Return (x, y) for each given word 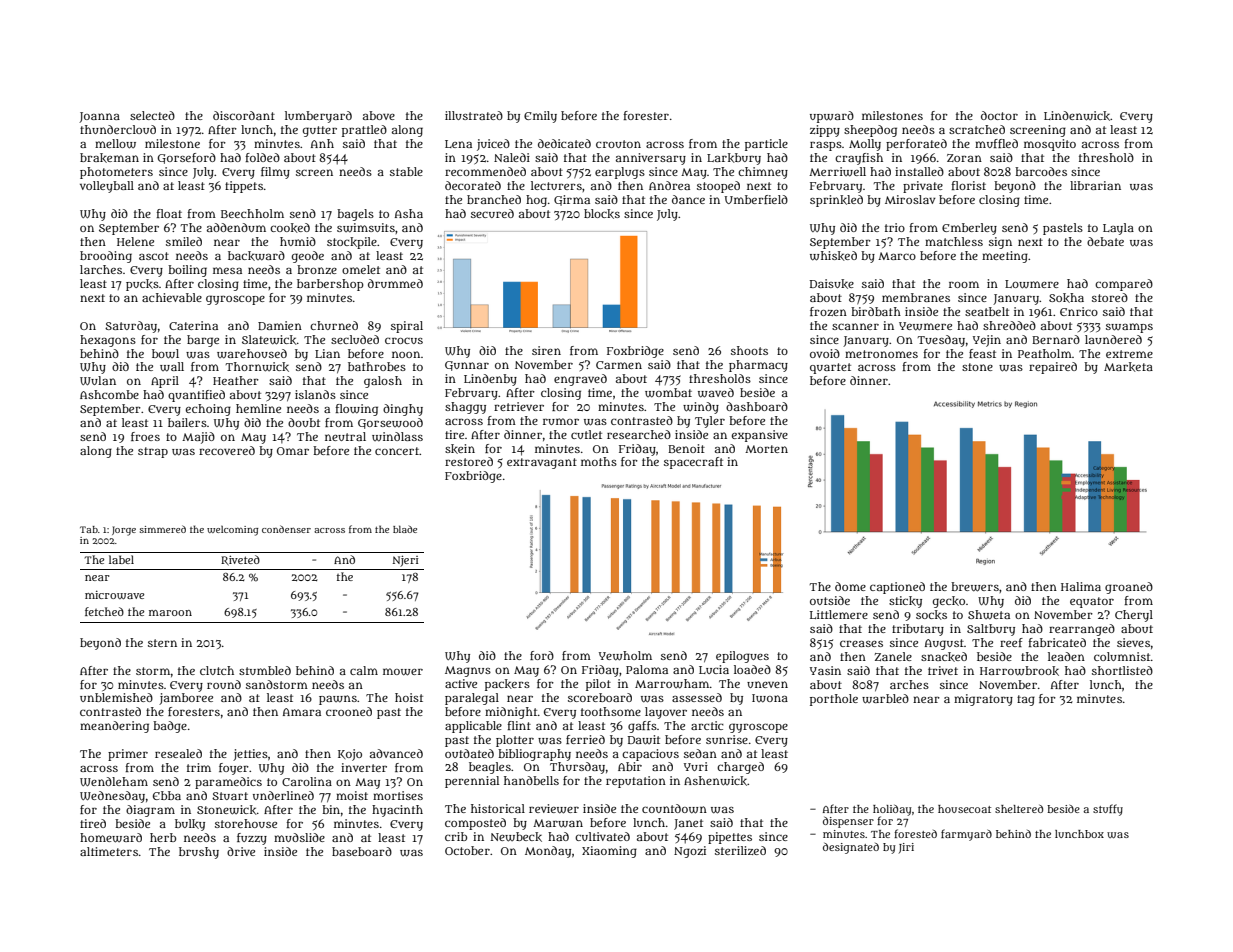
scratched (977, 129)
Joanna (99, 117)
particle (766, 145)
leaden (1066, 656)
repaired (1053, 368)
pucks (142, 285)
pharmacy (758, 366)
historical (498, 808)
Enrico (1079, 311)
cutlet (586, 434)
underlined (283, 795)
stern (162, 643)
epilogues (742, 657)
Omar (293, 451)
